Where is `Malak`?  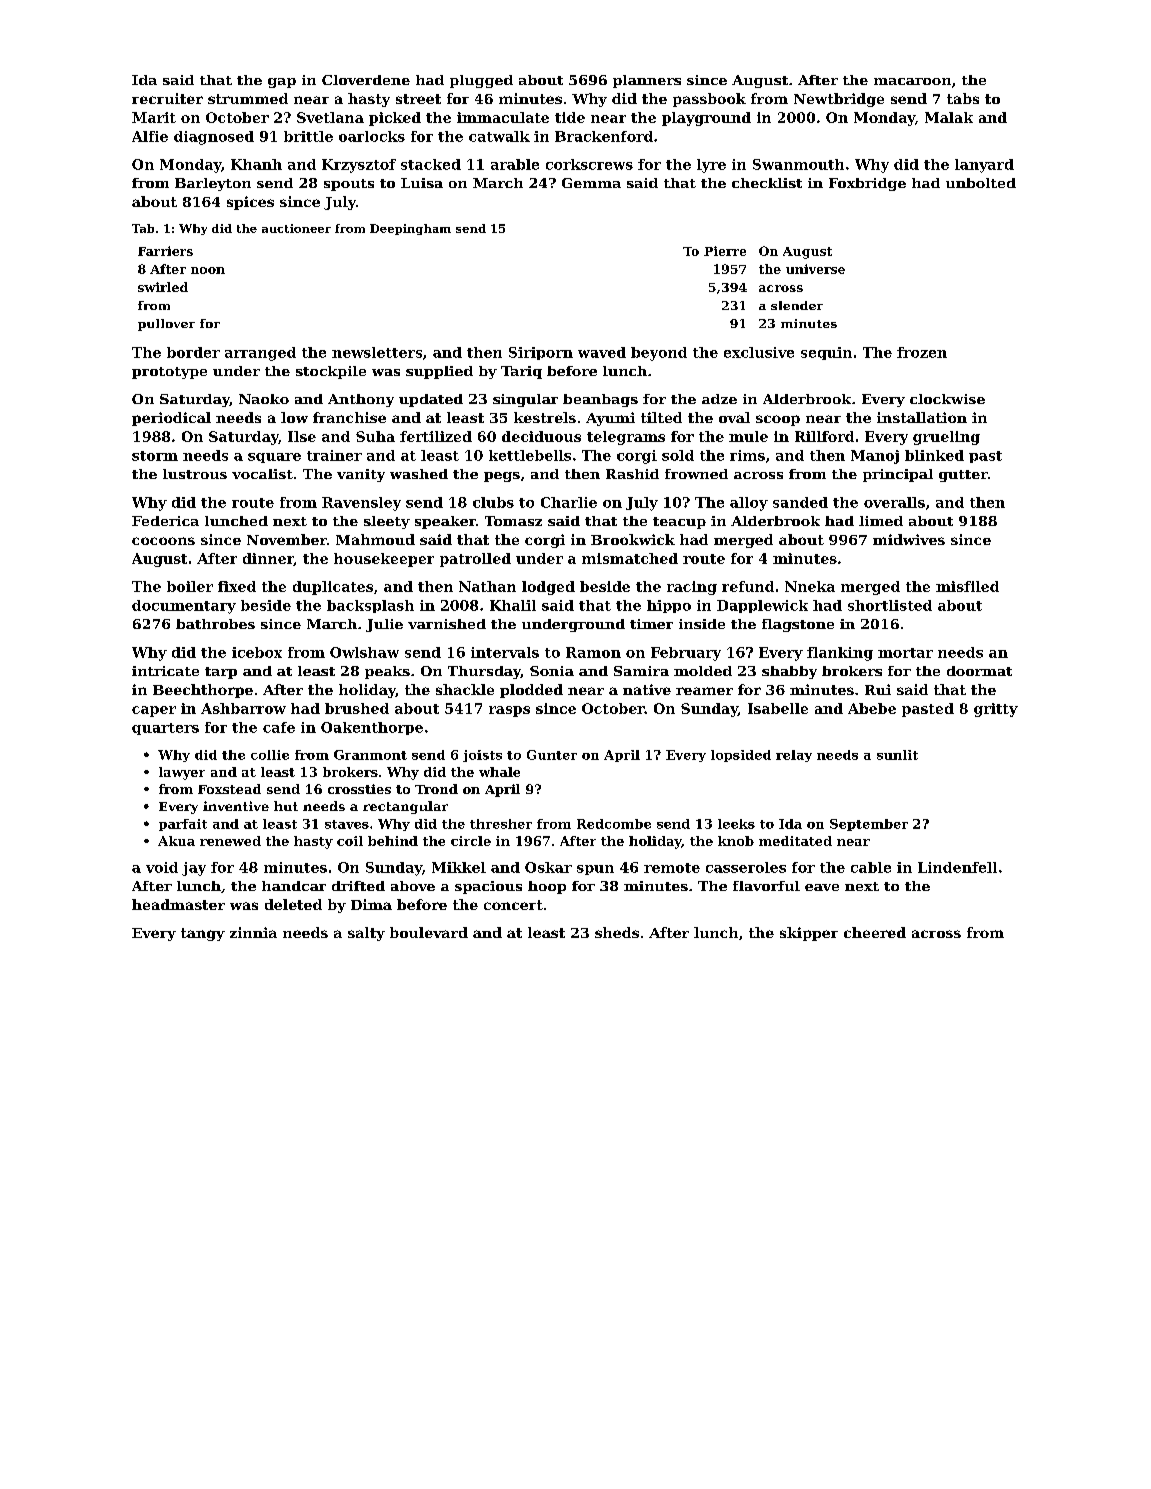 Malak is located at coordinates (949, 117).
